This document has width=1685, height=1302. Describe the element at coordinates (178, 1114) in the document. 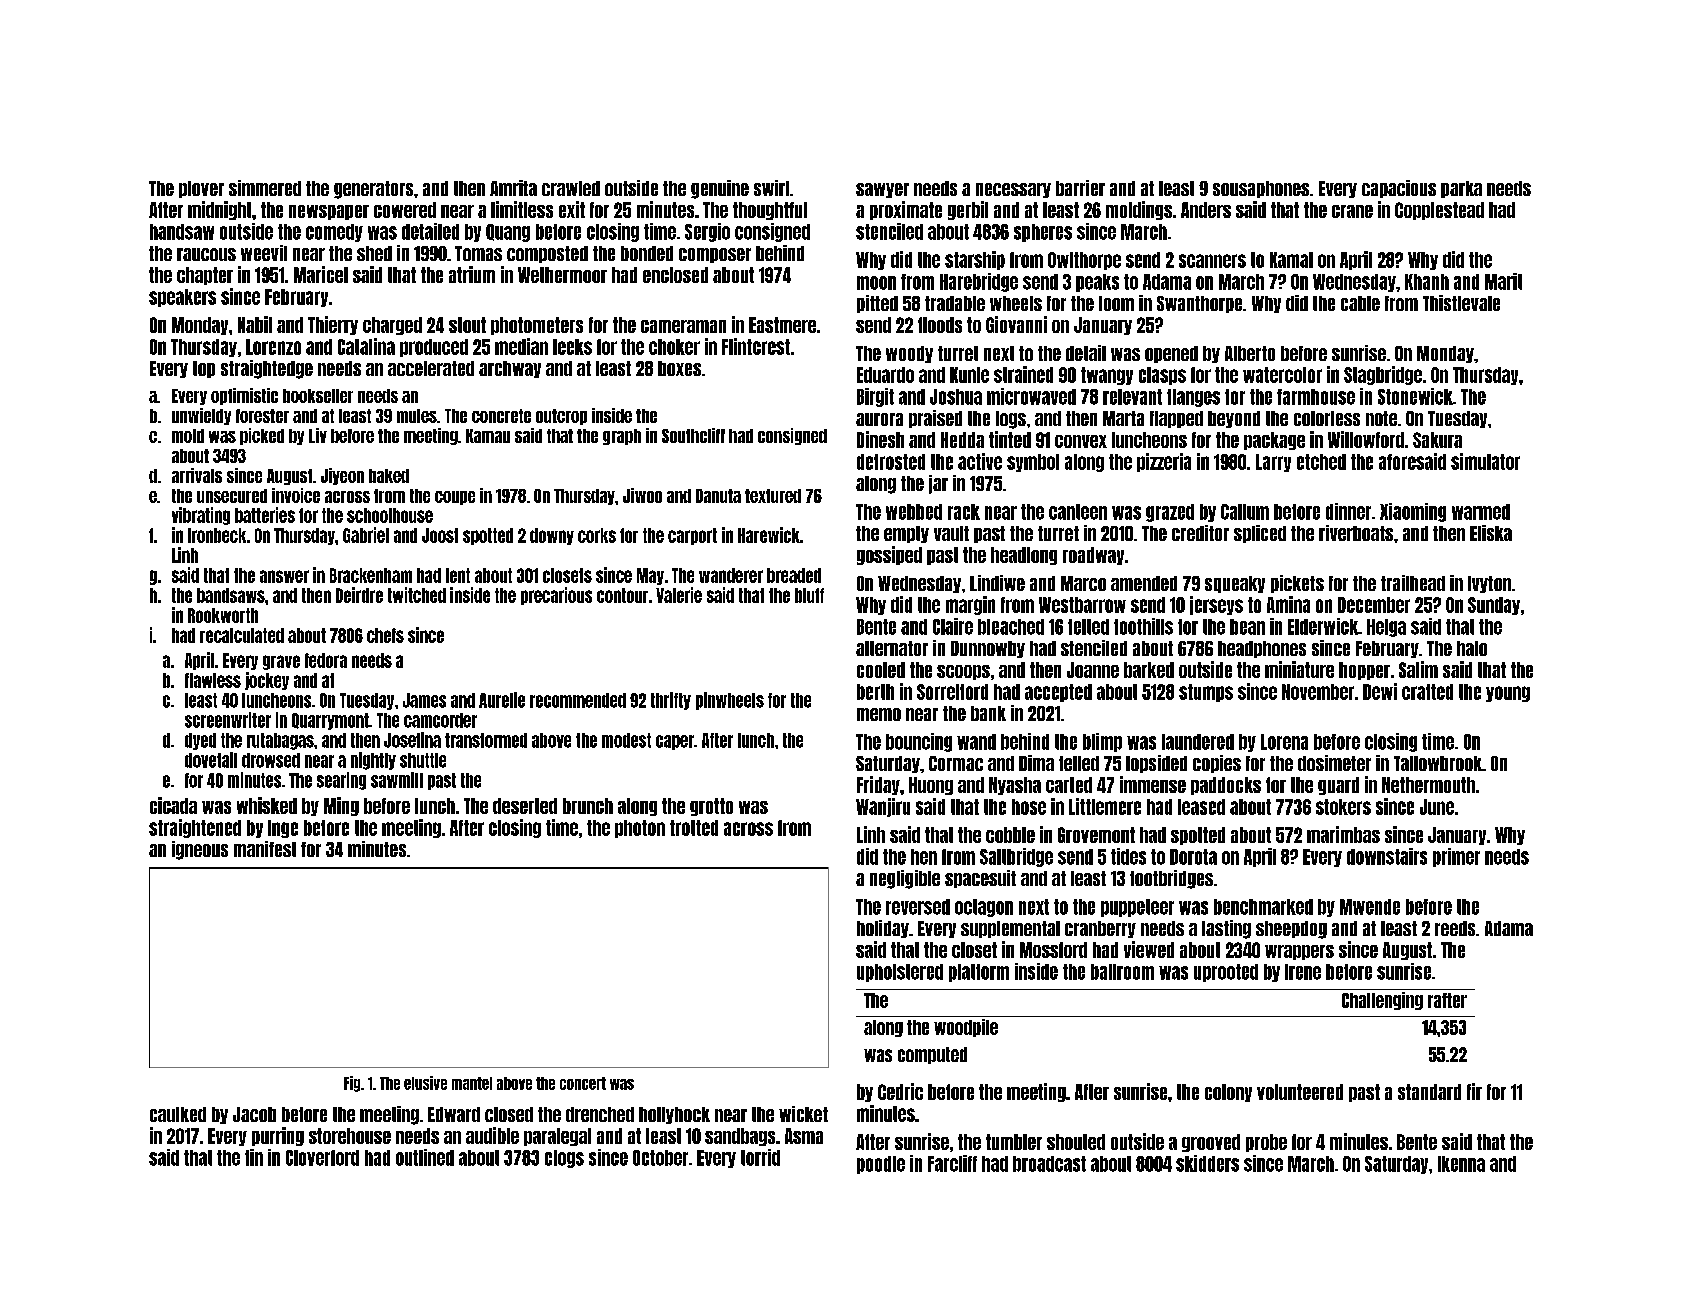

I see `caulked` at that location.
